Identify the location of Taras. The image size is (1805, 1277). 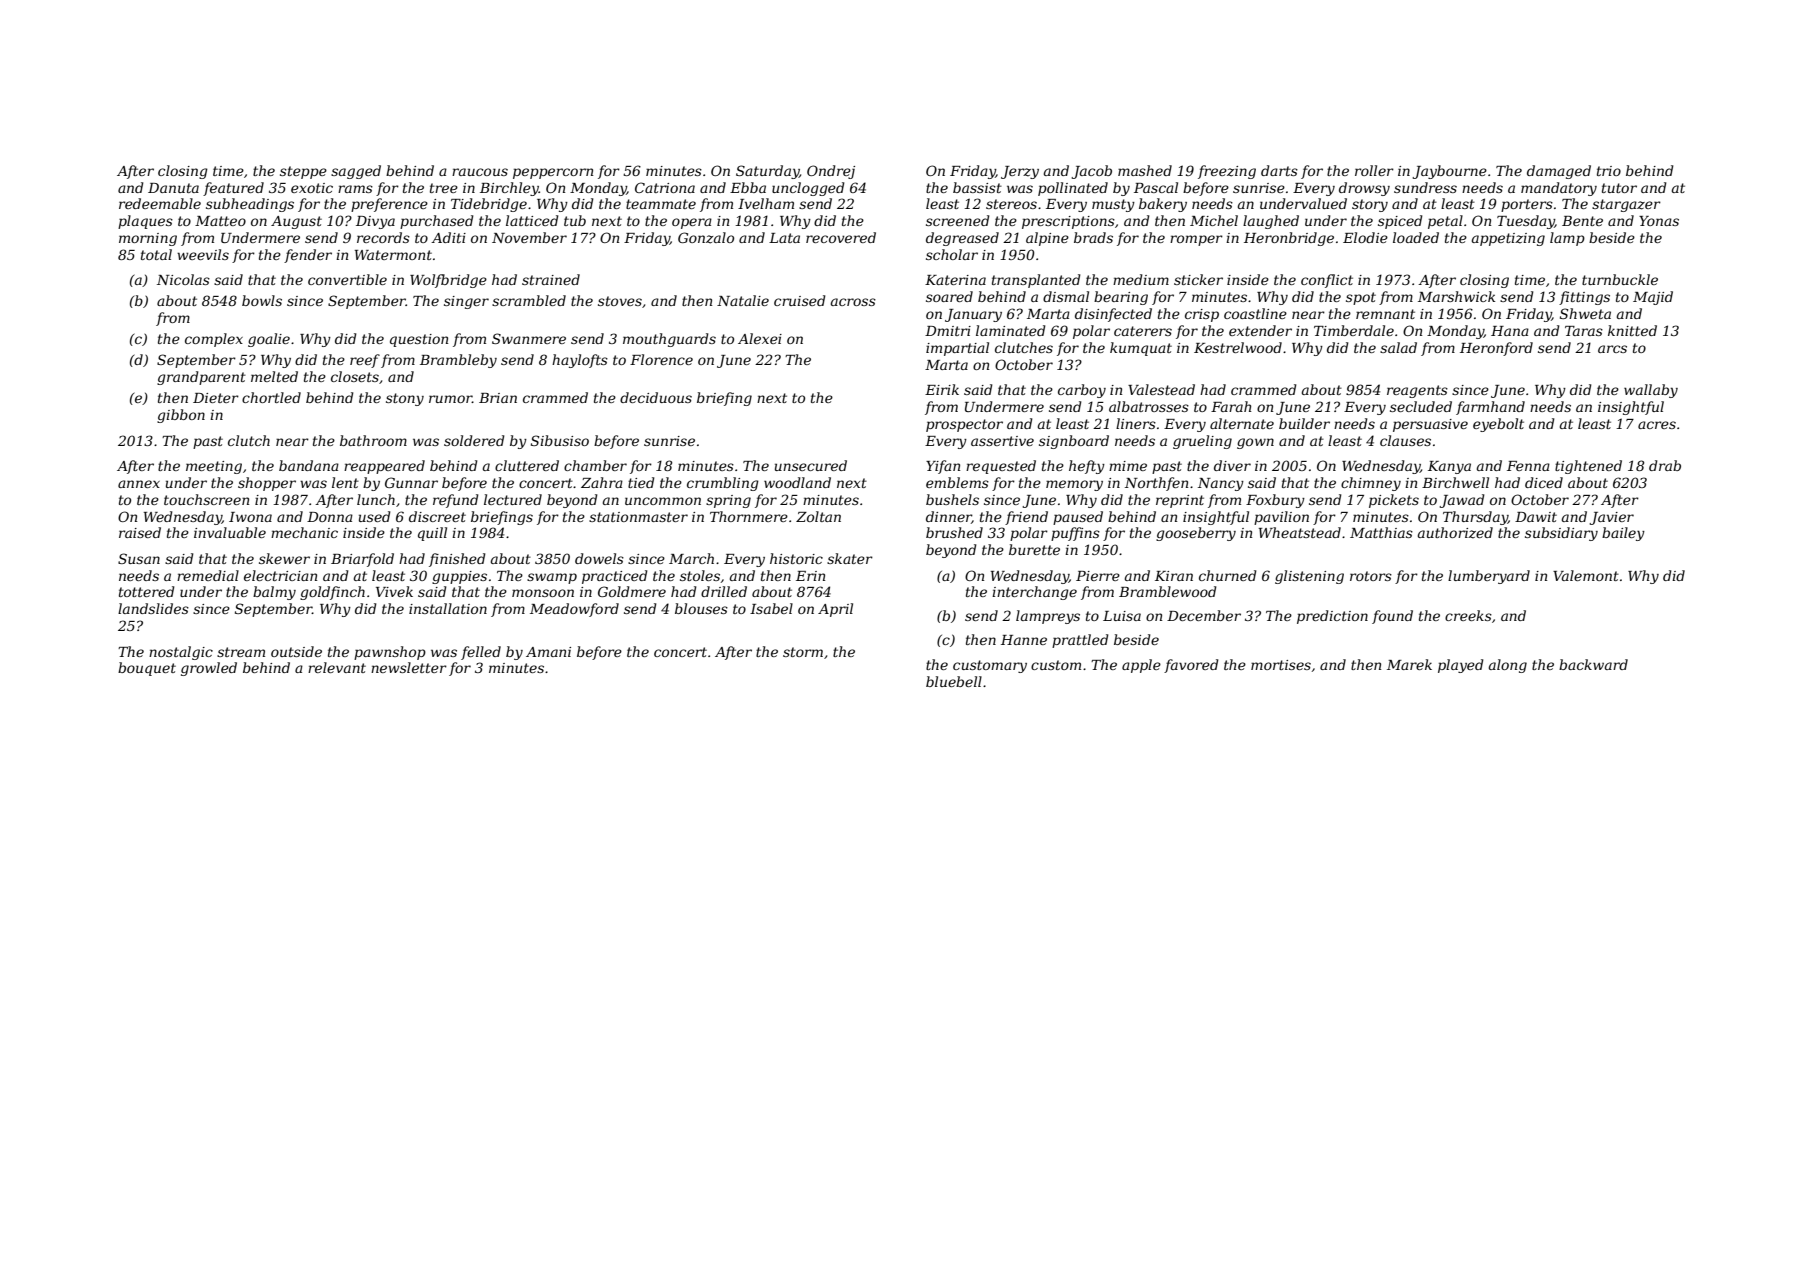
(1584, 331).
